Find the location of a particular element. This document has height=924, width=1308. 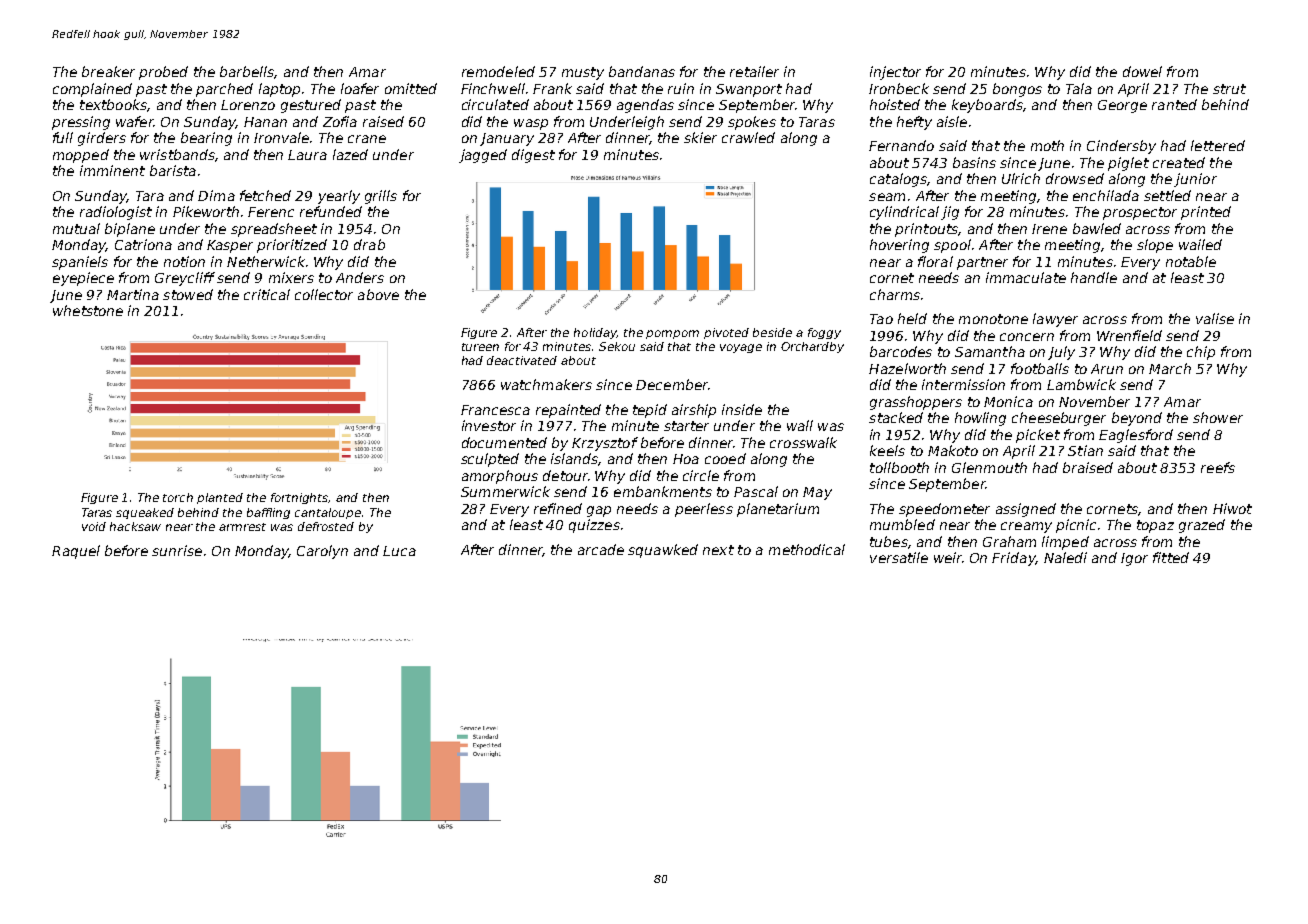

foggy is located at coordinates (824, 333).
